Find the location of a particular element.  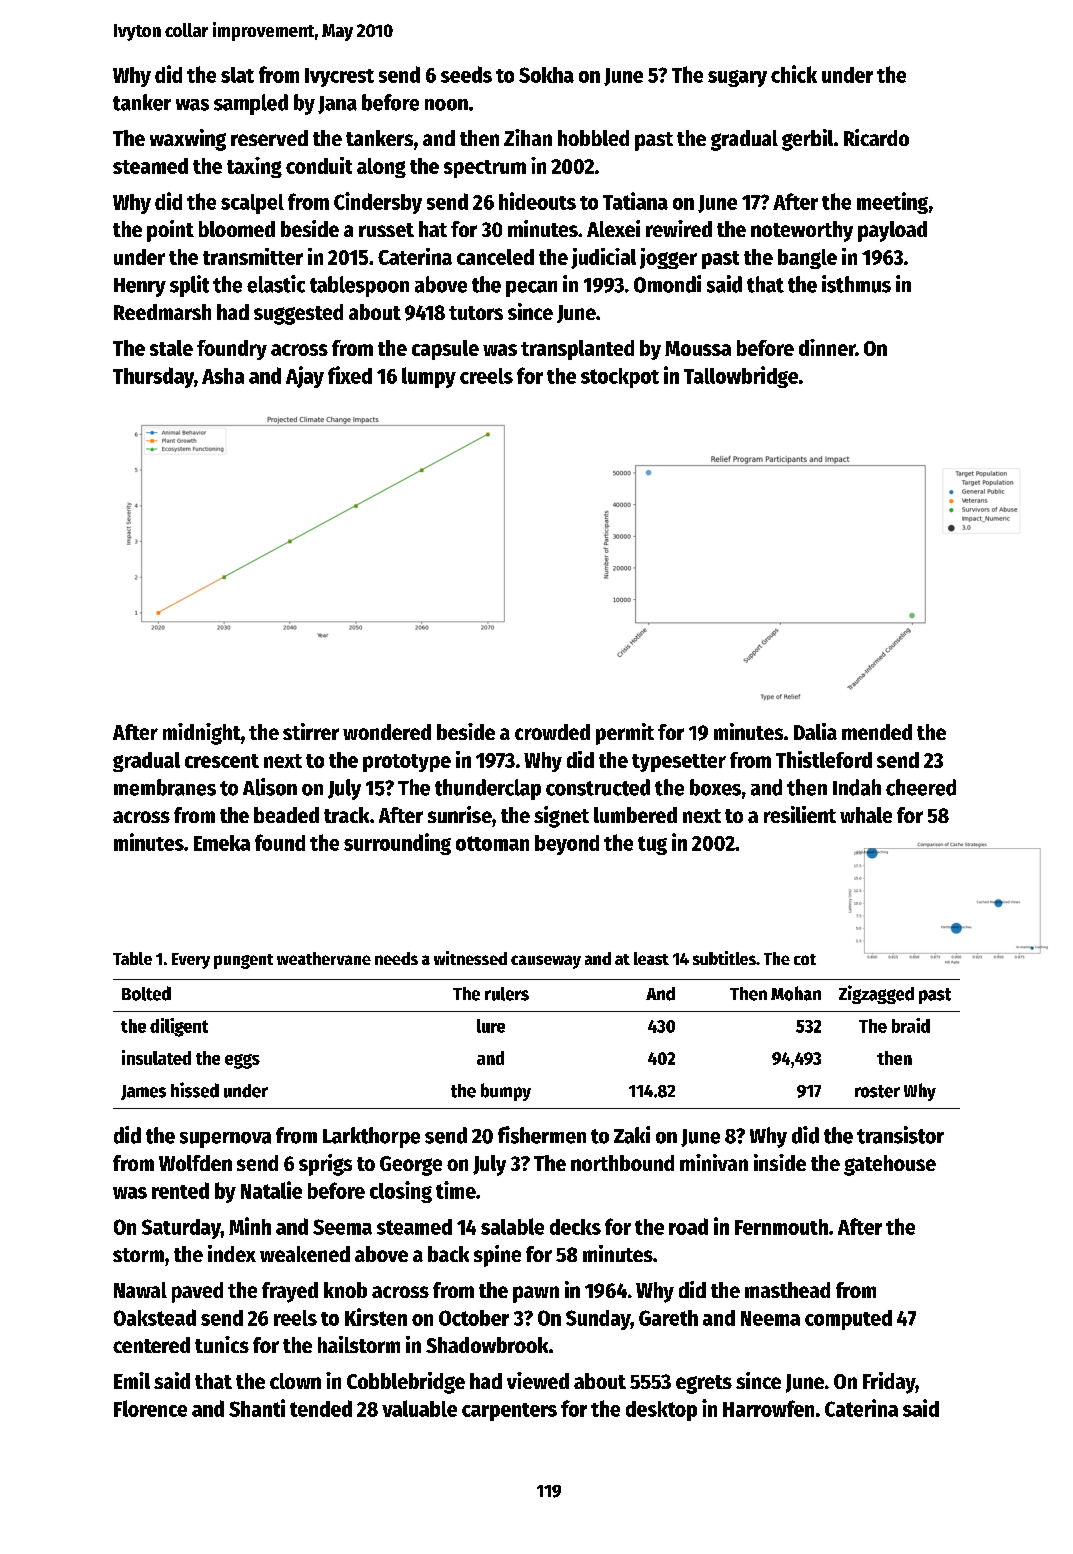

ottoman is located at coordinates (492, 843).
